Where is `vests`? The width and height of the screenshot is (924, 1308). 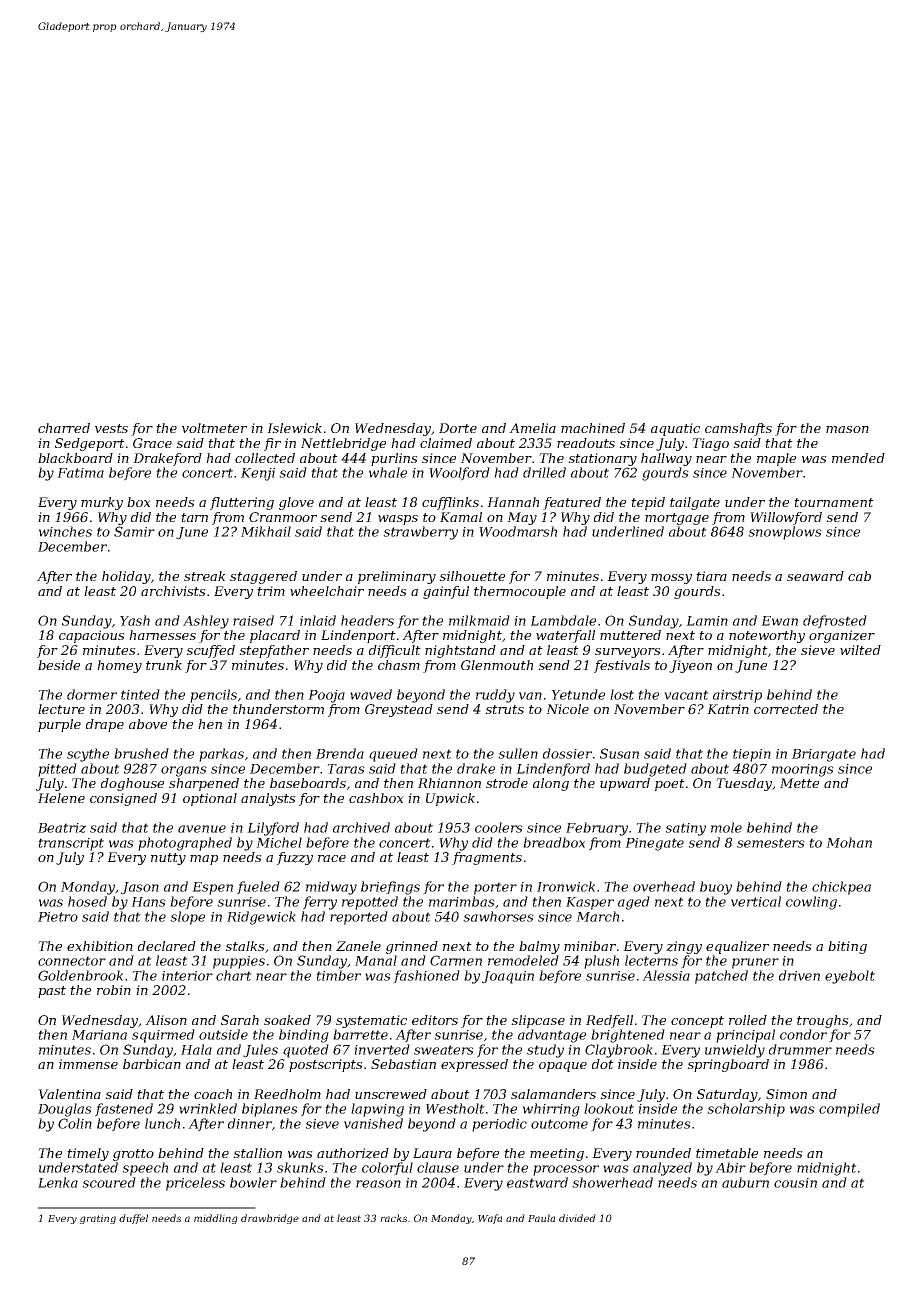
vests is located at coordinates (111, 428).
